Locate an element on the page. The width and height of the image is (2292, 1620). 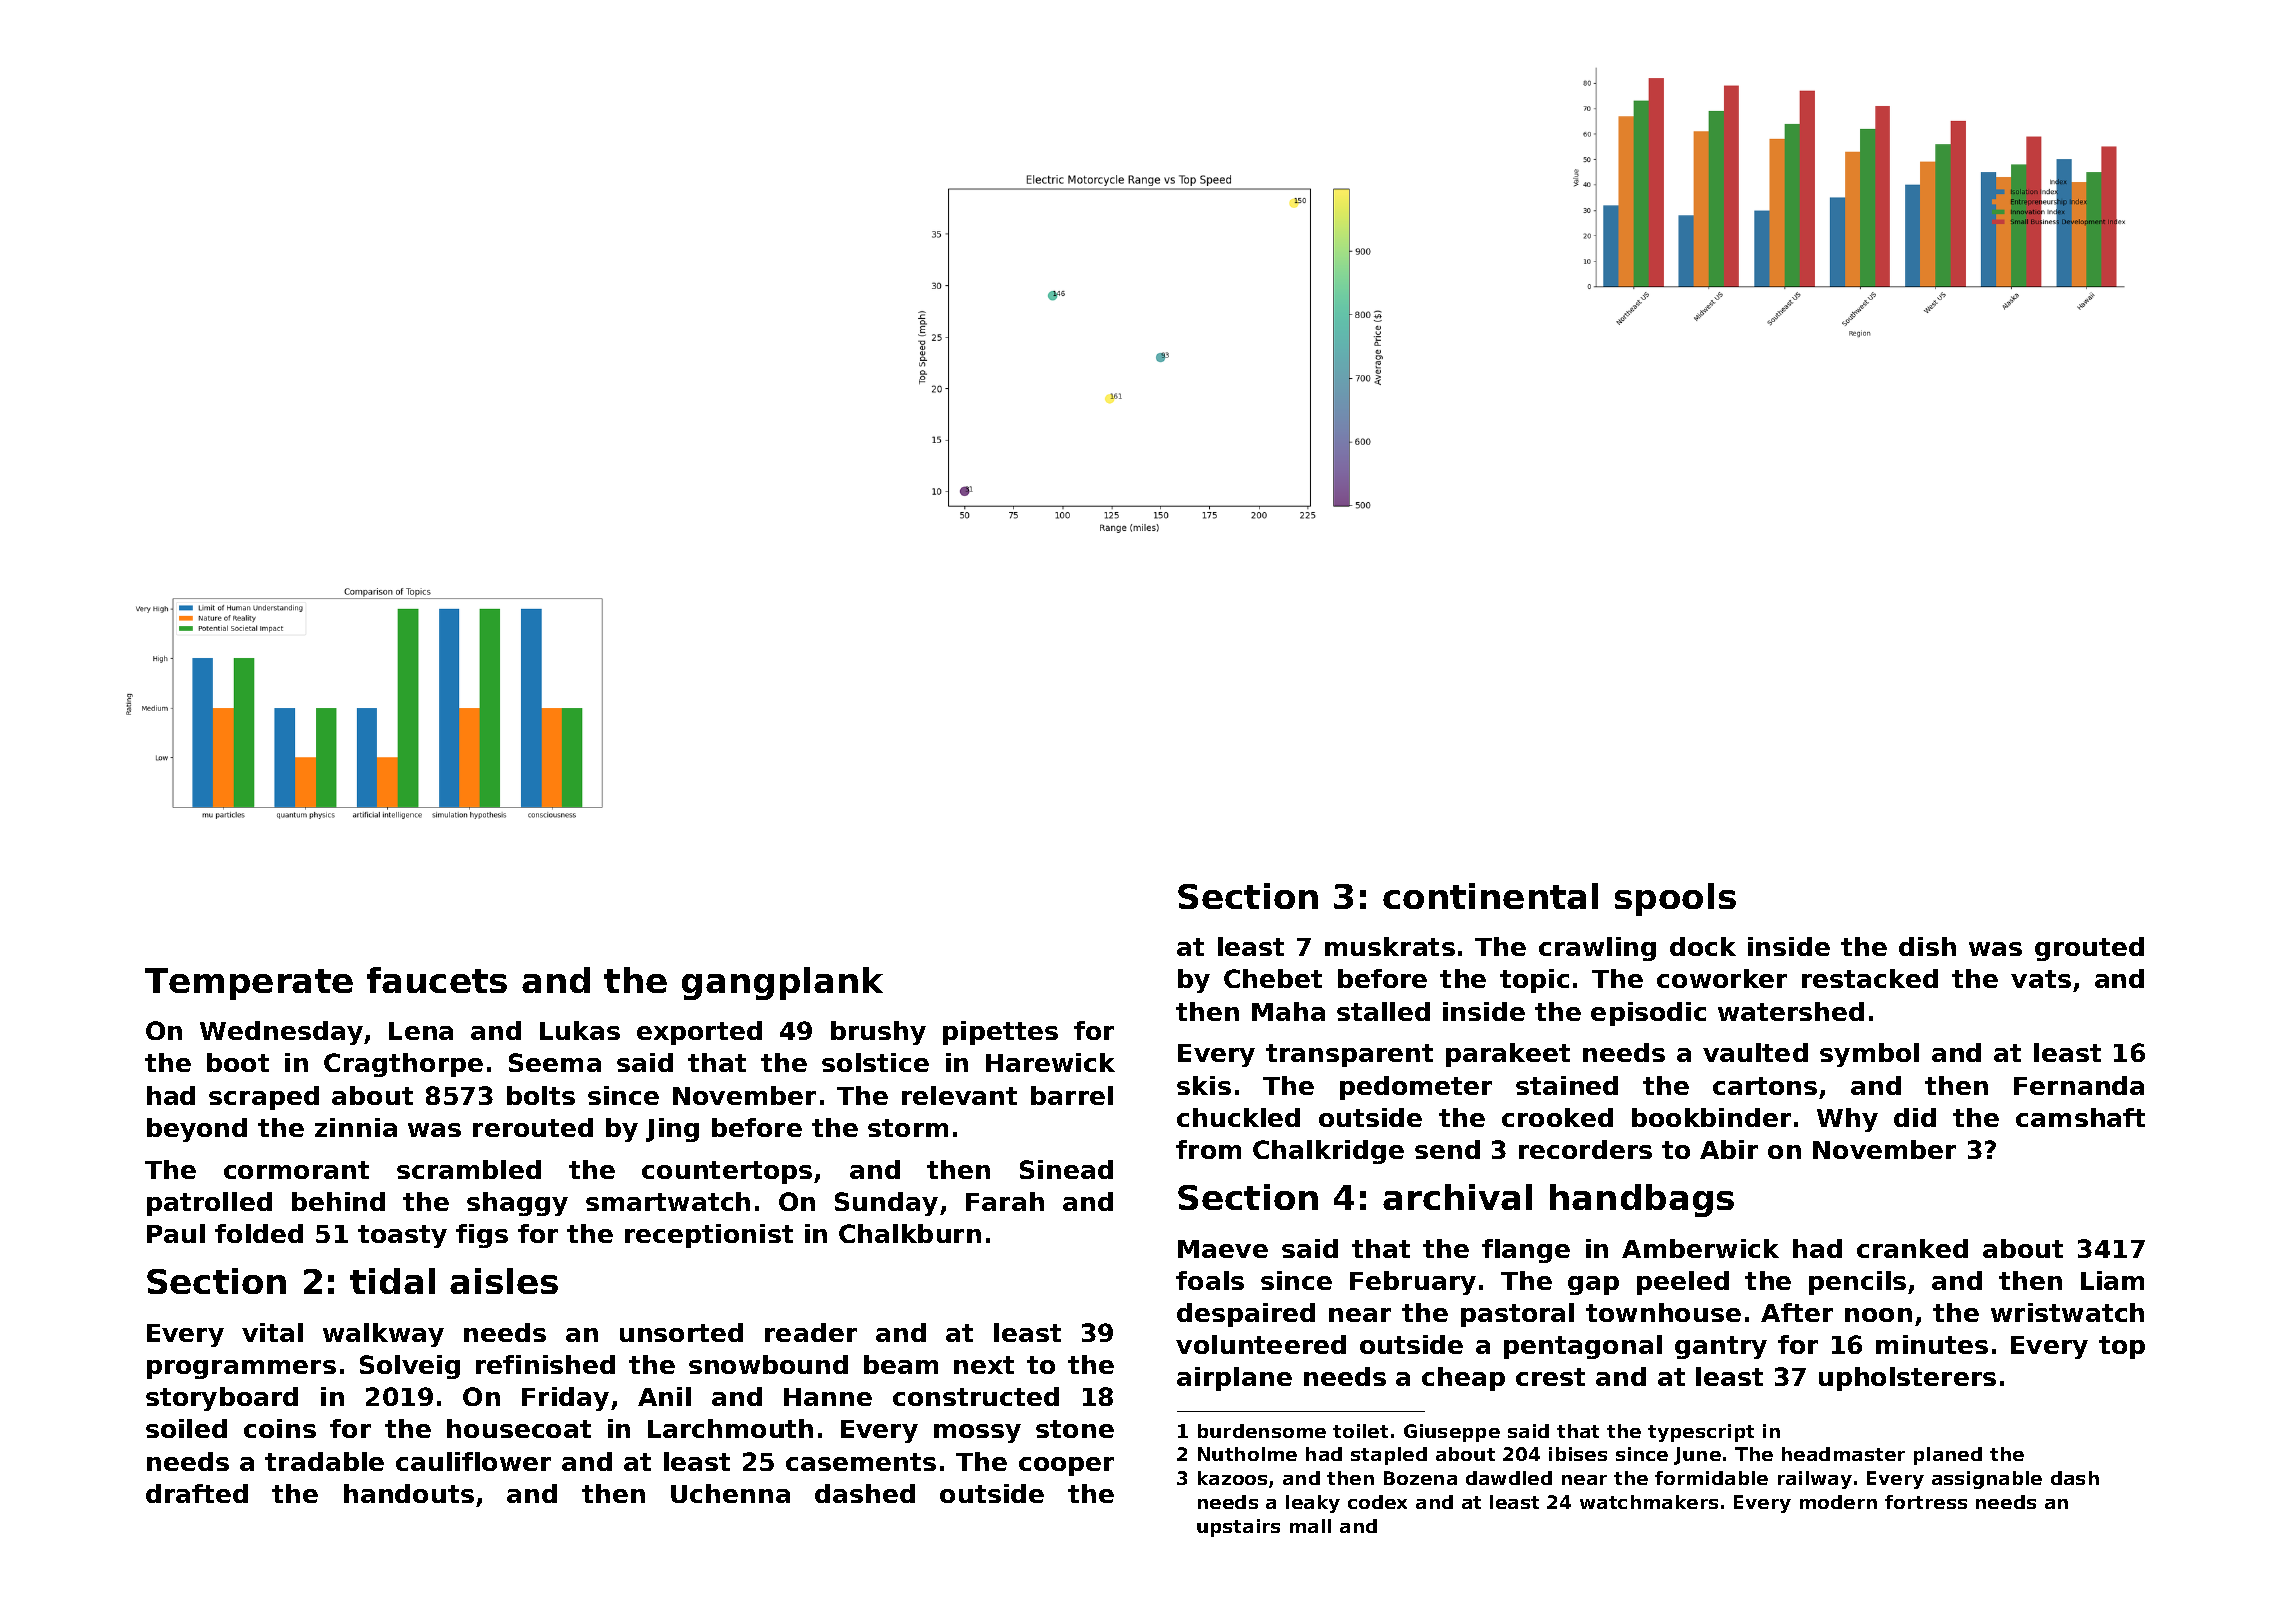
scraped is located at coordinates (264, 1098).
